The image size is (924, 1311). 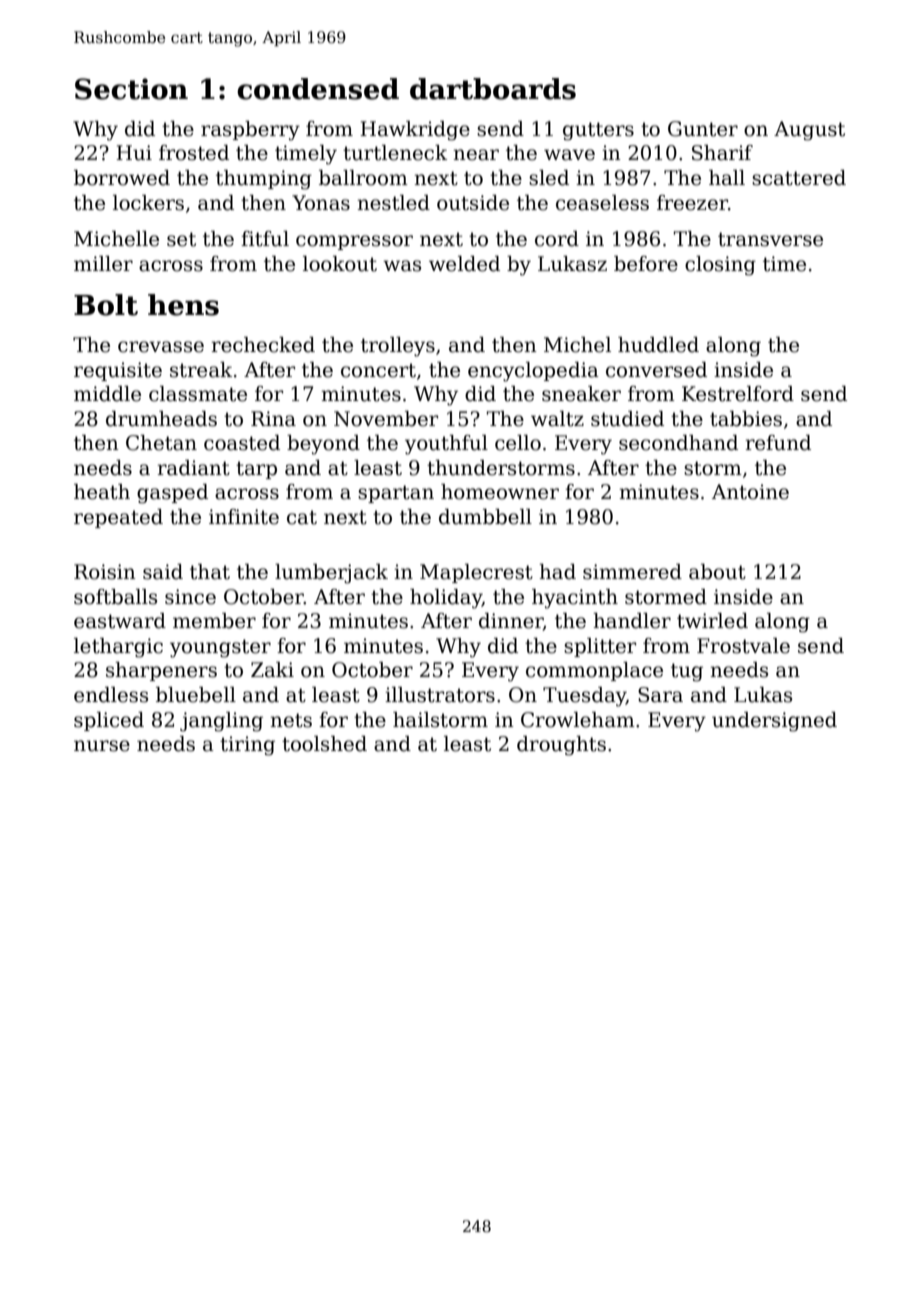 What do you see at coordinates (561, 746) in the image?
I see `droughts` at bounding box center [561, 746].
